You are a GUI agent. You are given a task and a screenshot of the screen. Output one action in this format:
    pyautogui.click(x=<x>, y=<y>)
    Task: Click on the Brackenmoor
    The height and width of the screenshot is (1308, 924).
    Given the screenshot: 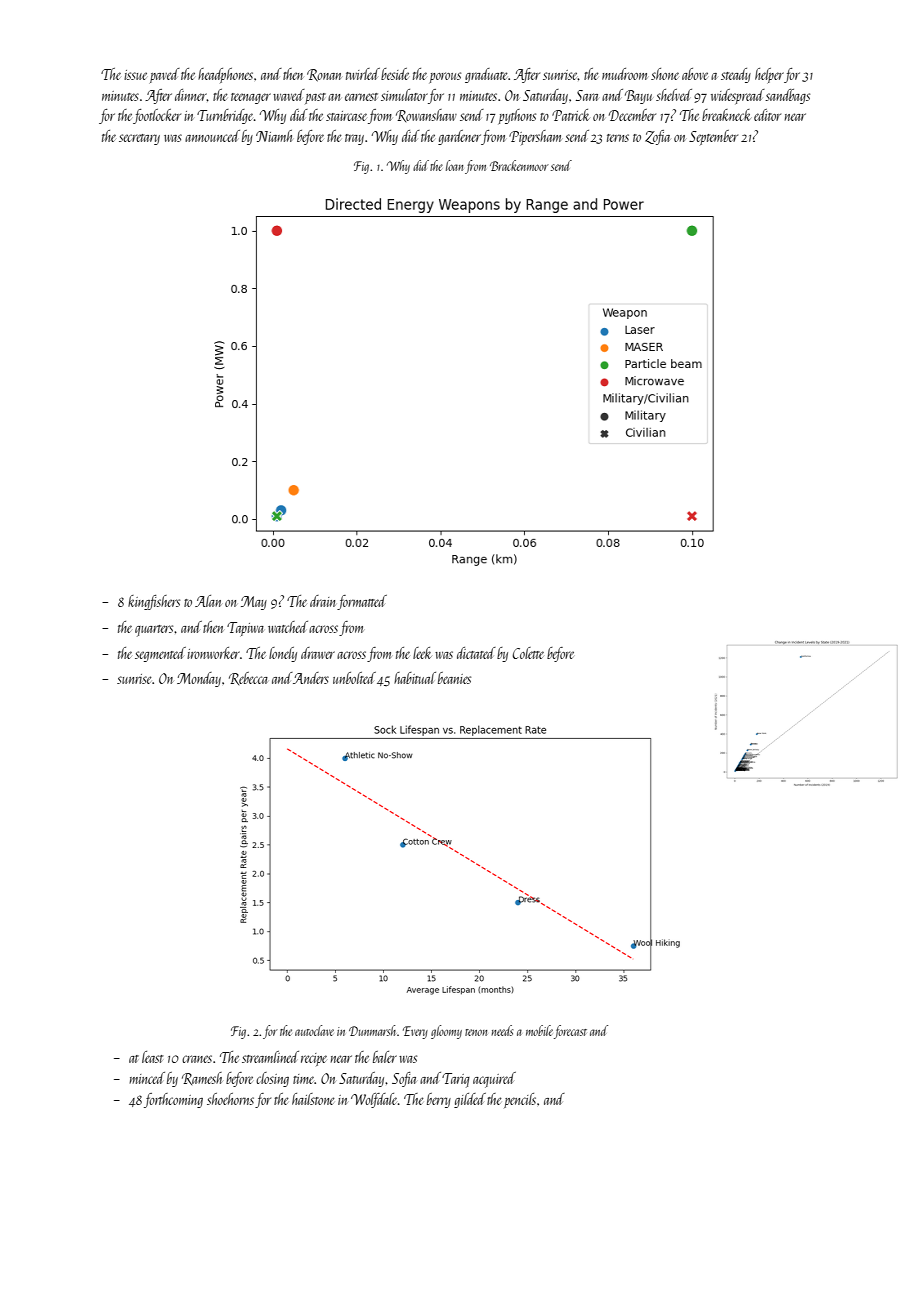 What is the action you would take?
    pyautogui.click(x=519, y=165)
